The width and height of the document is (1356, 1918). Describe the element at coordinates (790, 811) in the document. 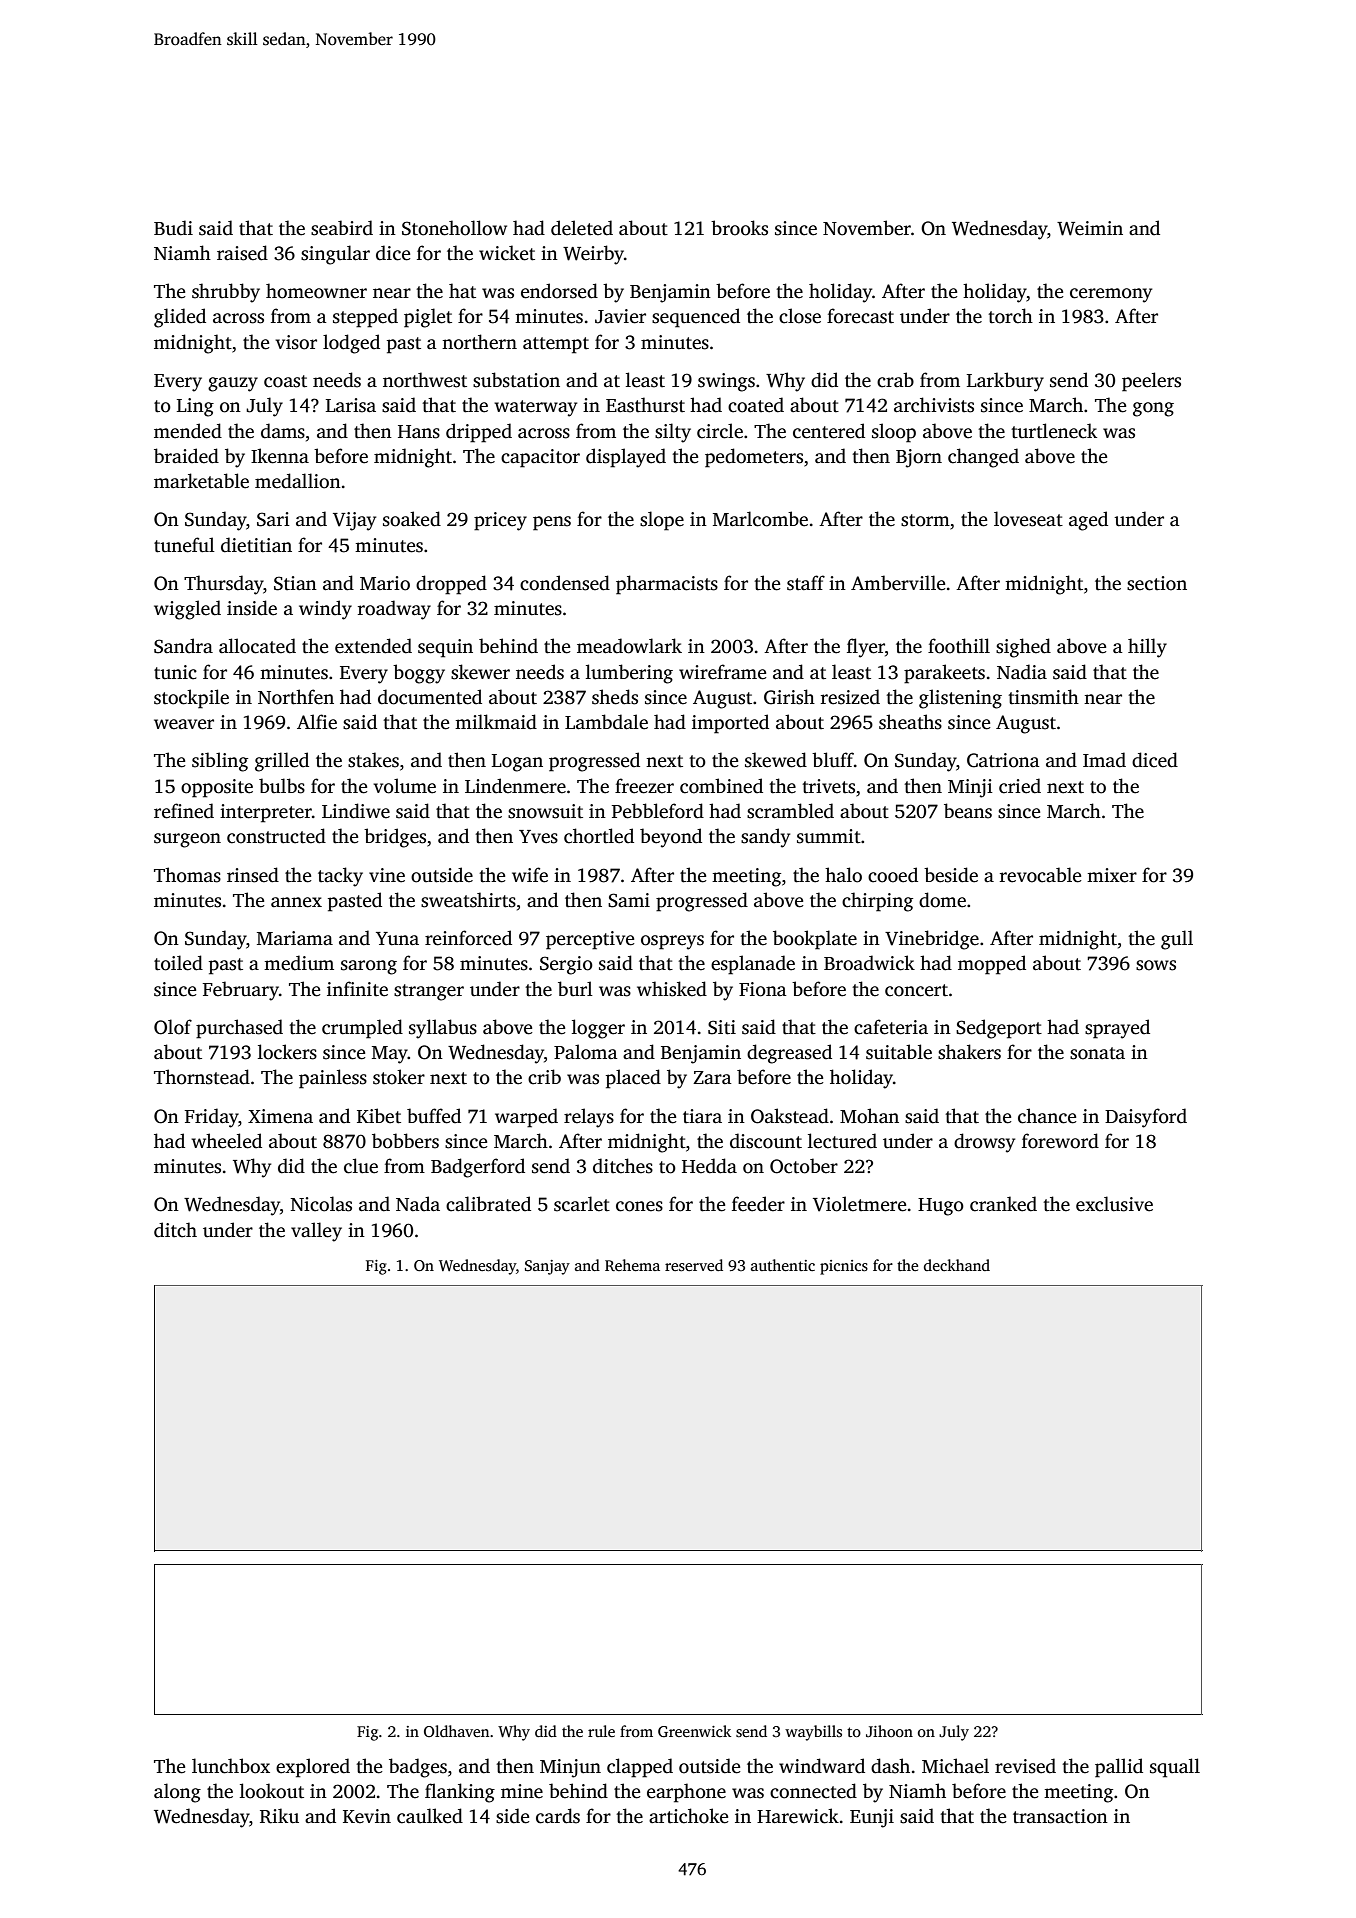

I see `scrambled` at that location.
